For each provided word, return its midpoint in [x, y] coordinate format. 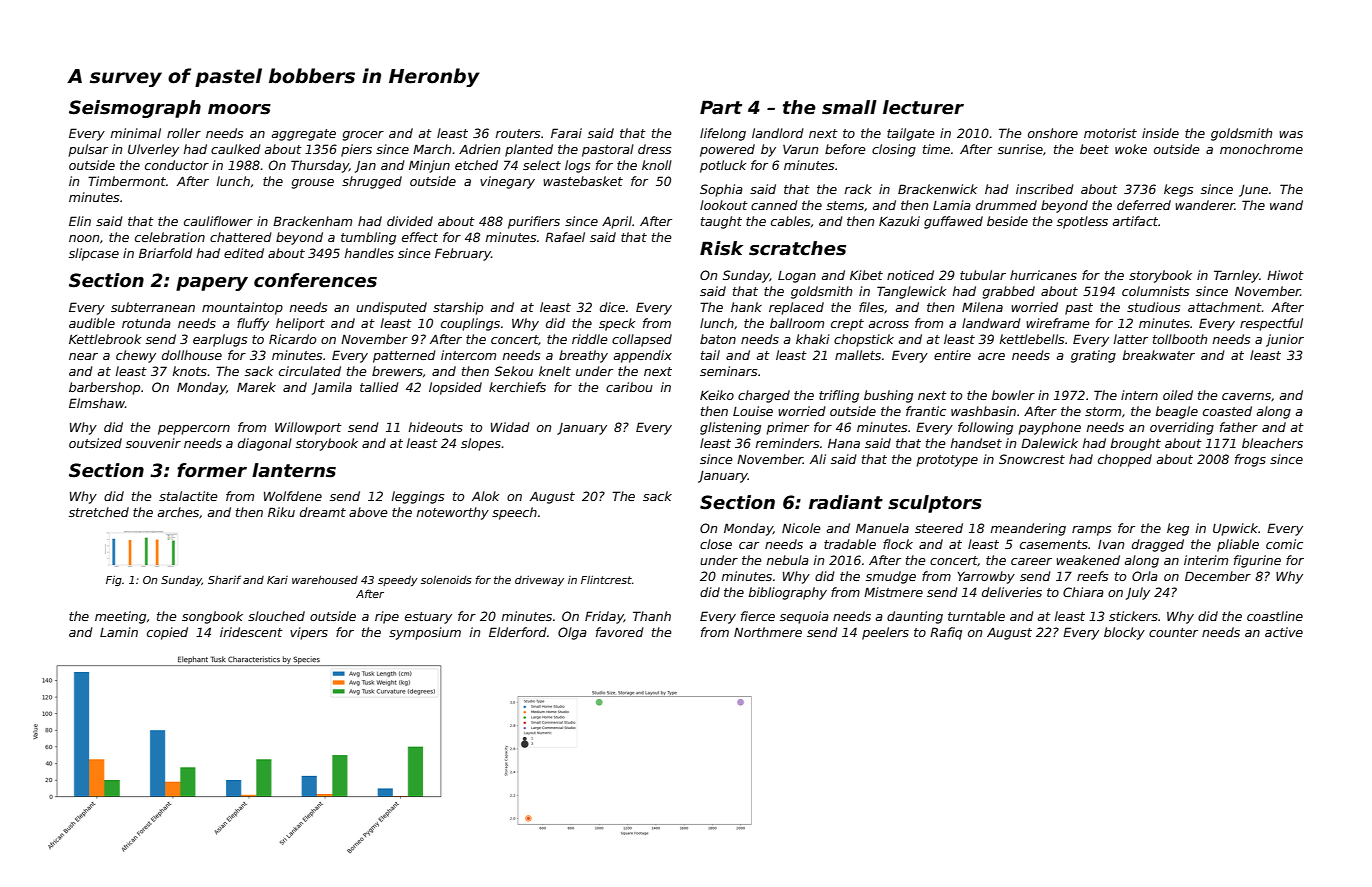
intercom [468, 355]
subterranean [153, 307]
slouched [276, 616]
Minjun [429, 166]
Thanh [652, 616]
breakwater [1159, 355]
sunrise [1020, 149]
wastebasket [583, 181]
